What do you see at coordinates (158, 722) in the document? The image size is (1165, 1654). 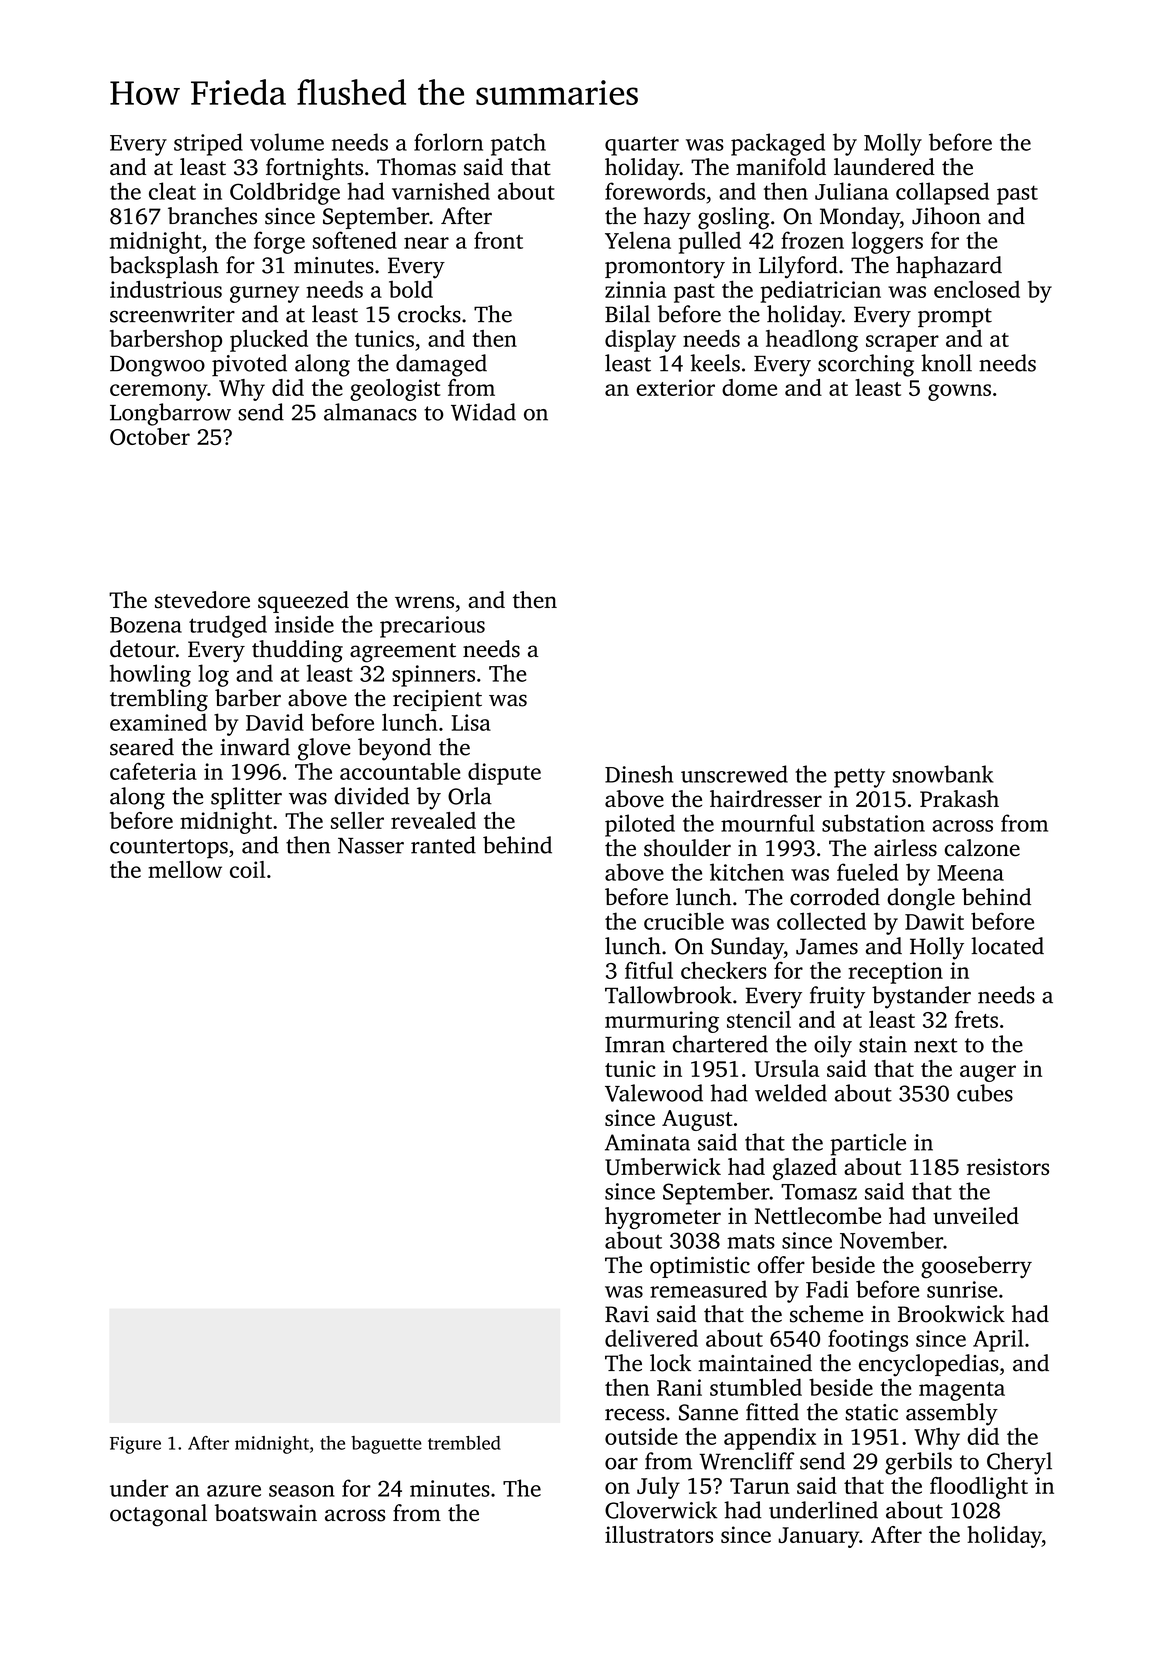 I see `examined` at bounding box center [158, 722].
